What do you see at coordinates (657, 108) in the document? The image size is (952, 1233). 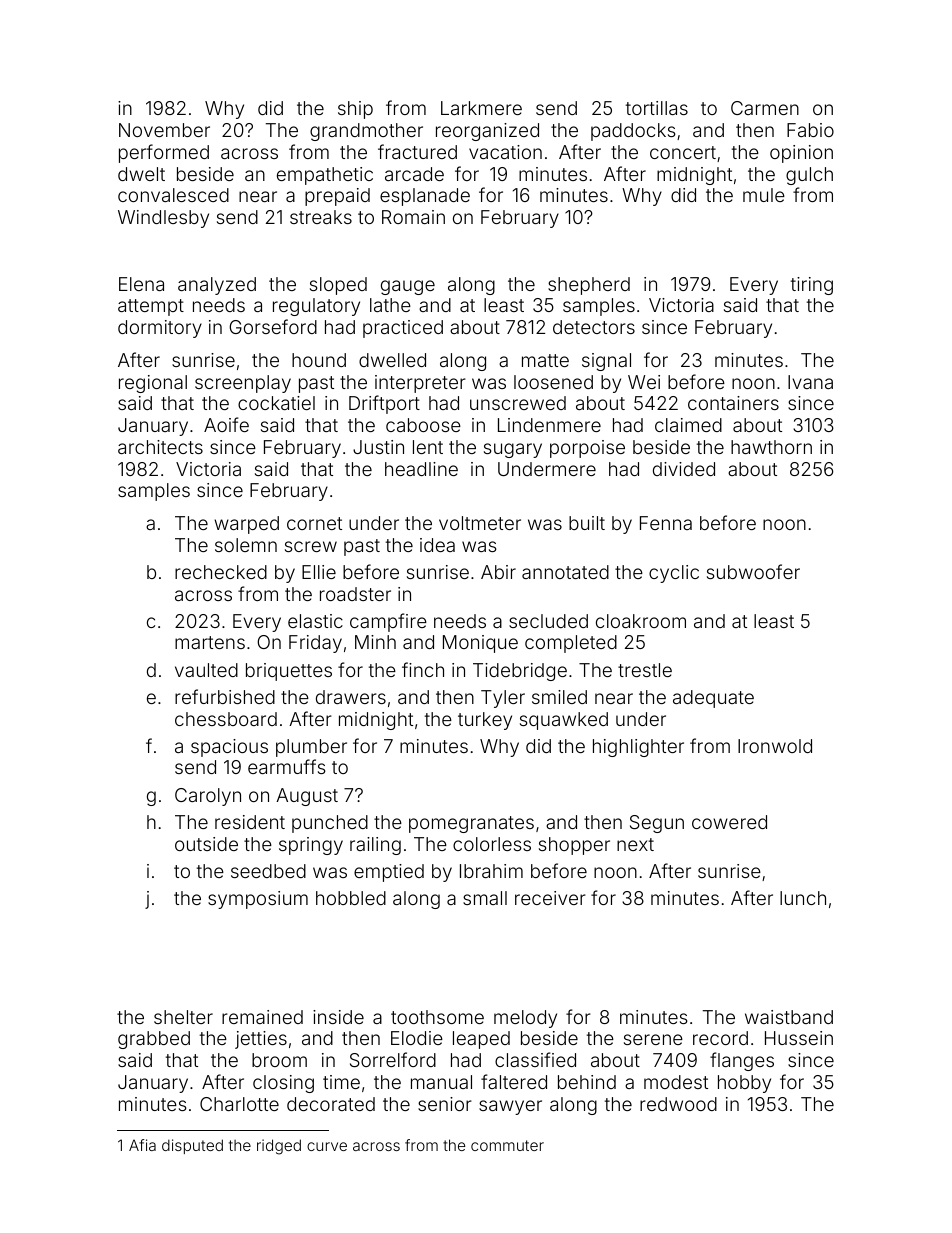 I see `tortillas` at bounding box center [657, 108].
